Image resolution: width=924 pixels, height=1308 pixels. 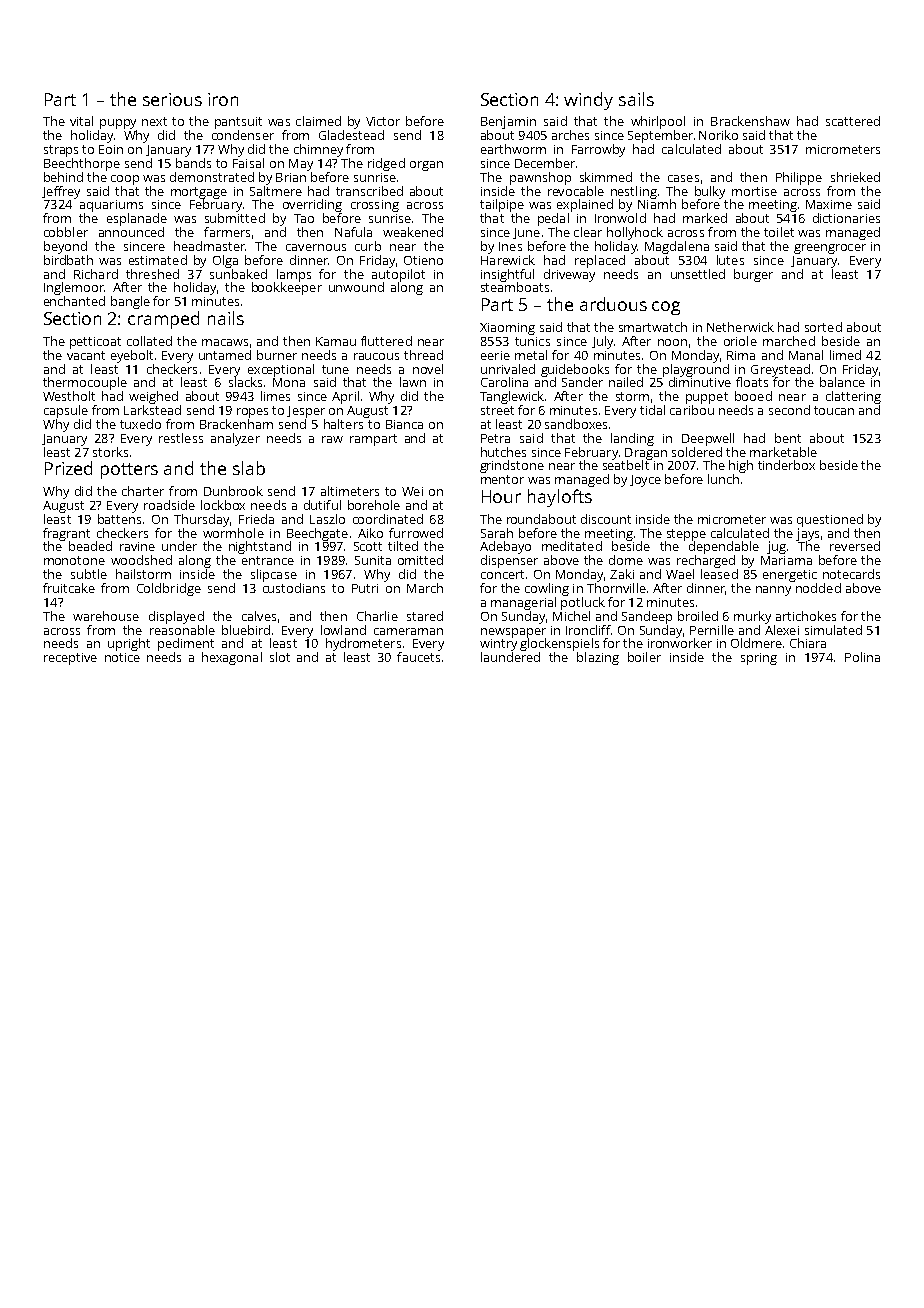 What do you see at coordinates (61, 151) in the screenshot?
I see `straps` at bounding box center [61, 151].
